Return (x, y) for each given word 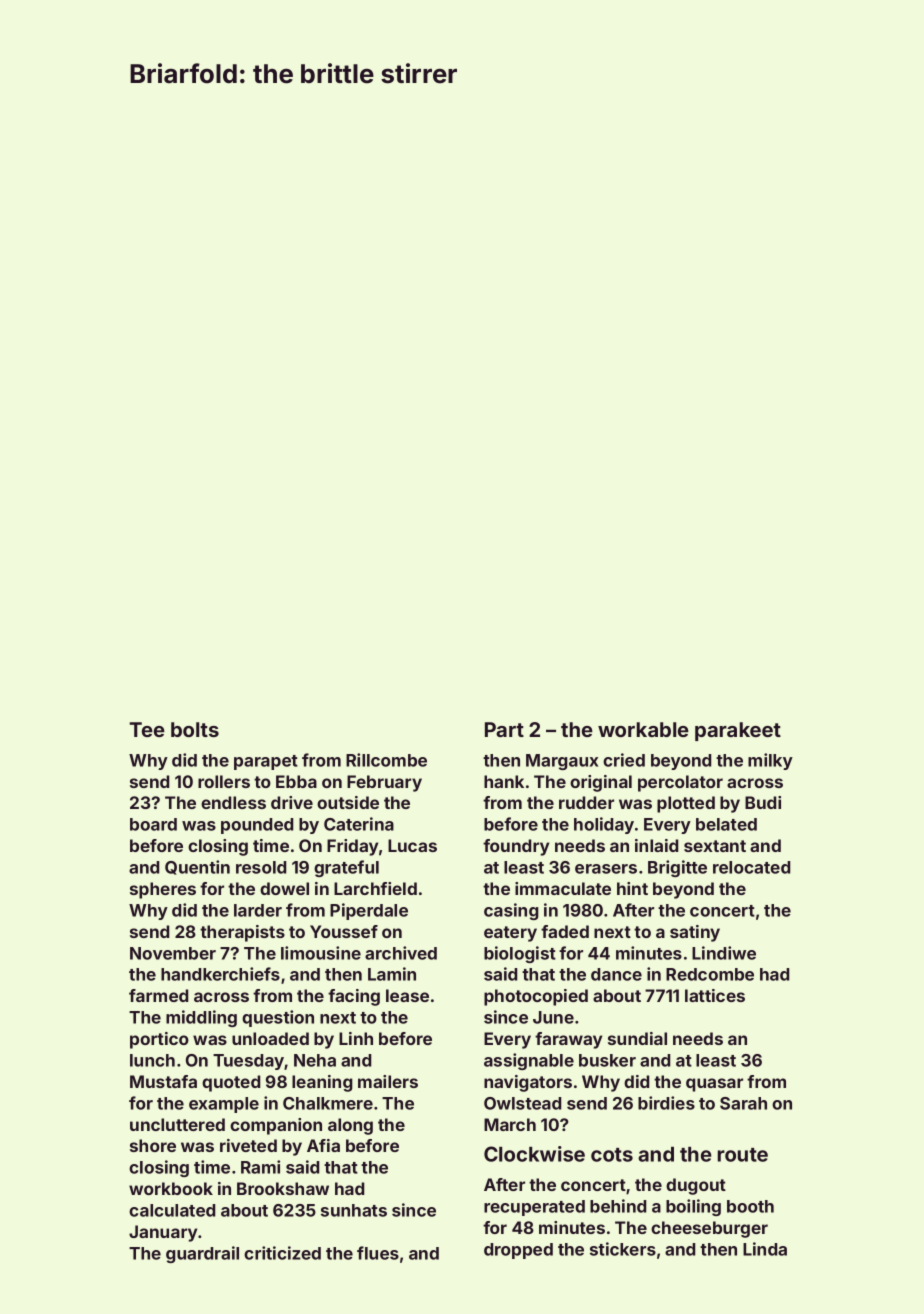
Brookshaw (283, 1188)
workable (643, 729)
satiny (695, 933)
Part (504, 729)
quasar (714, 1085)
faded (565, 931)
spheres (163, 890)
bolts (195, 729)
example (224, 1105)
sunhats (354, 1210)
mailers (388, 1081)
